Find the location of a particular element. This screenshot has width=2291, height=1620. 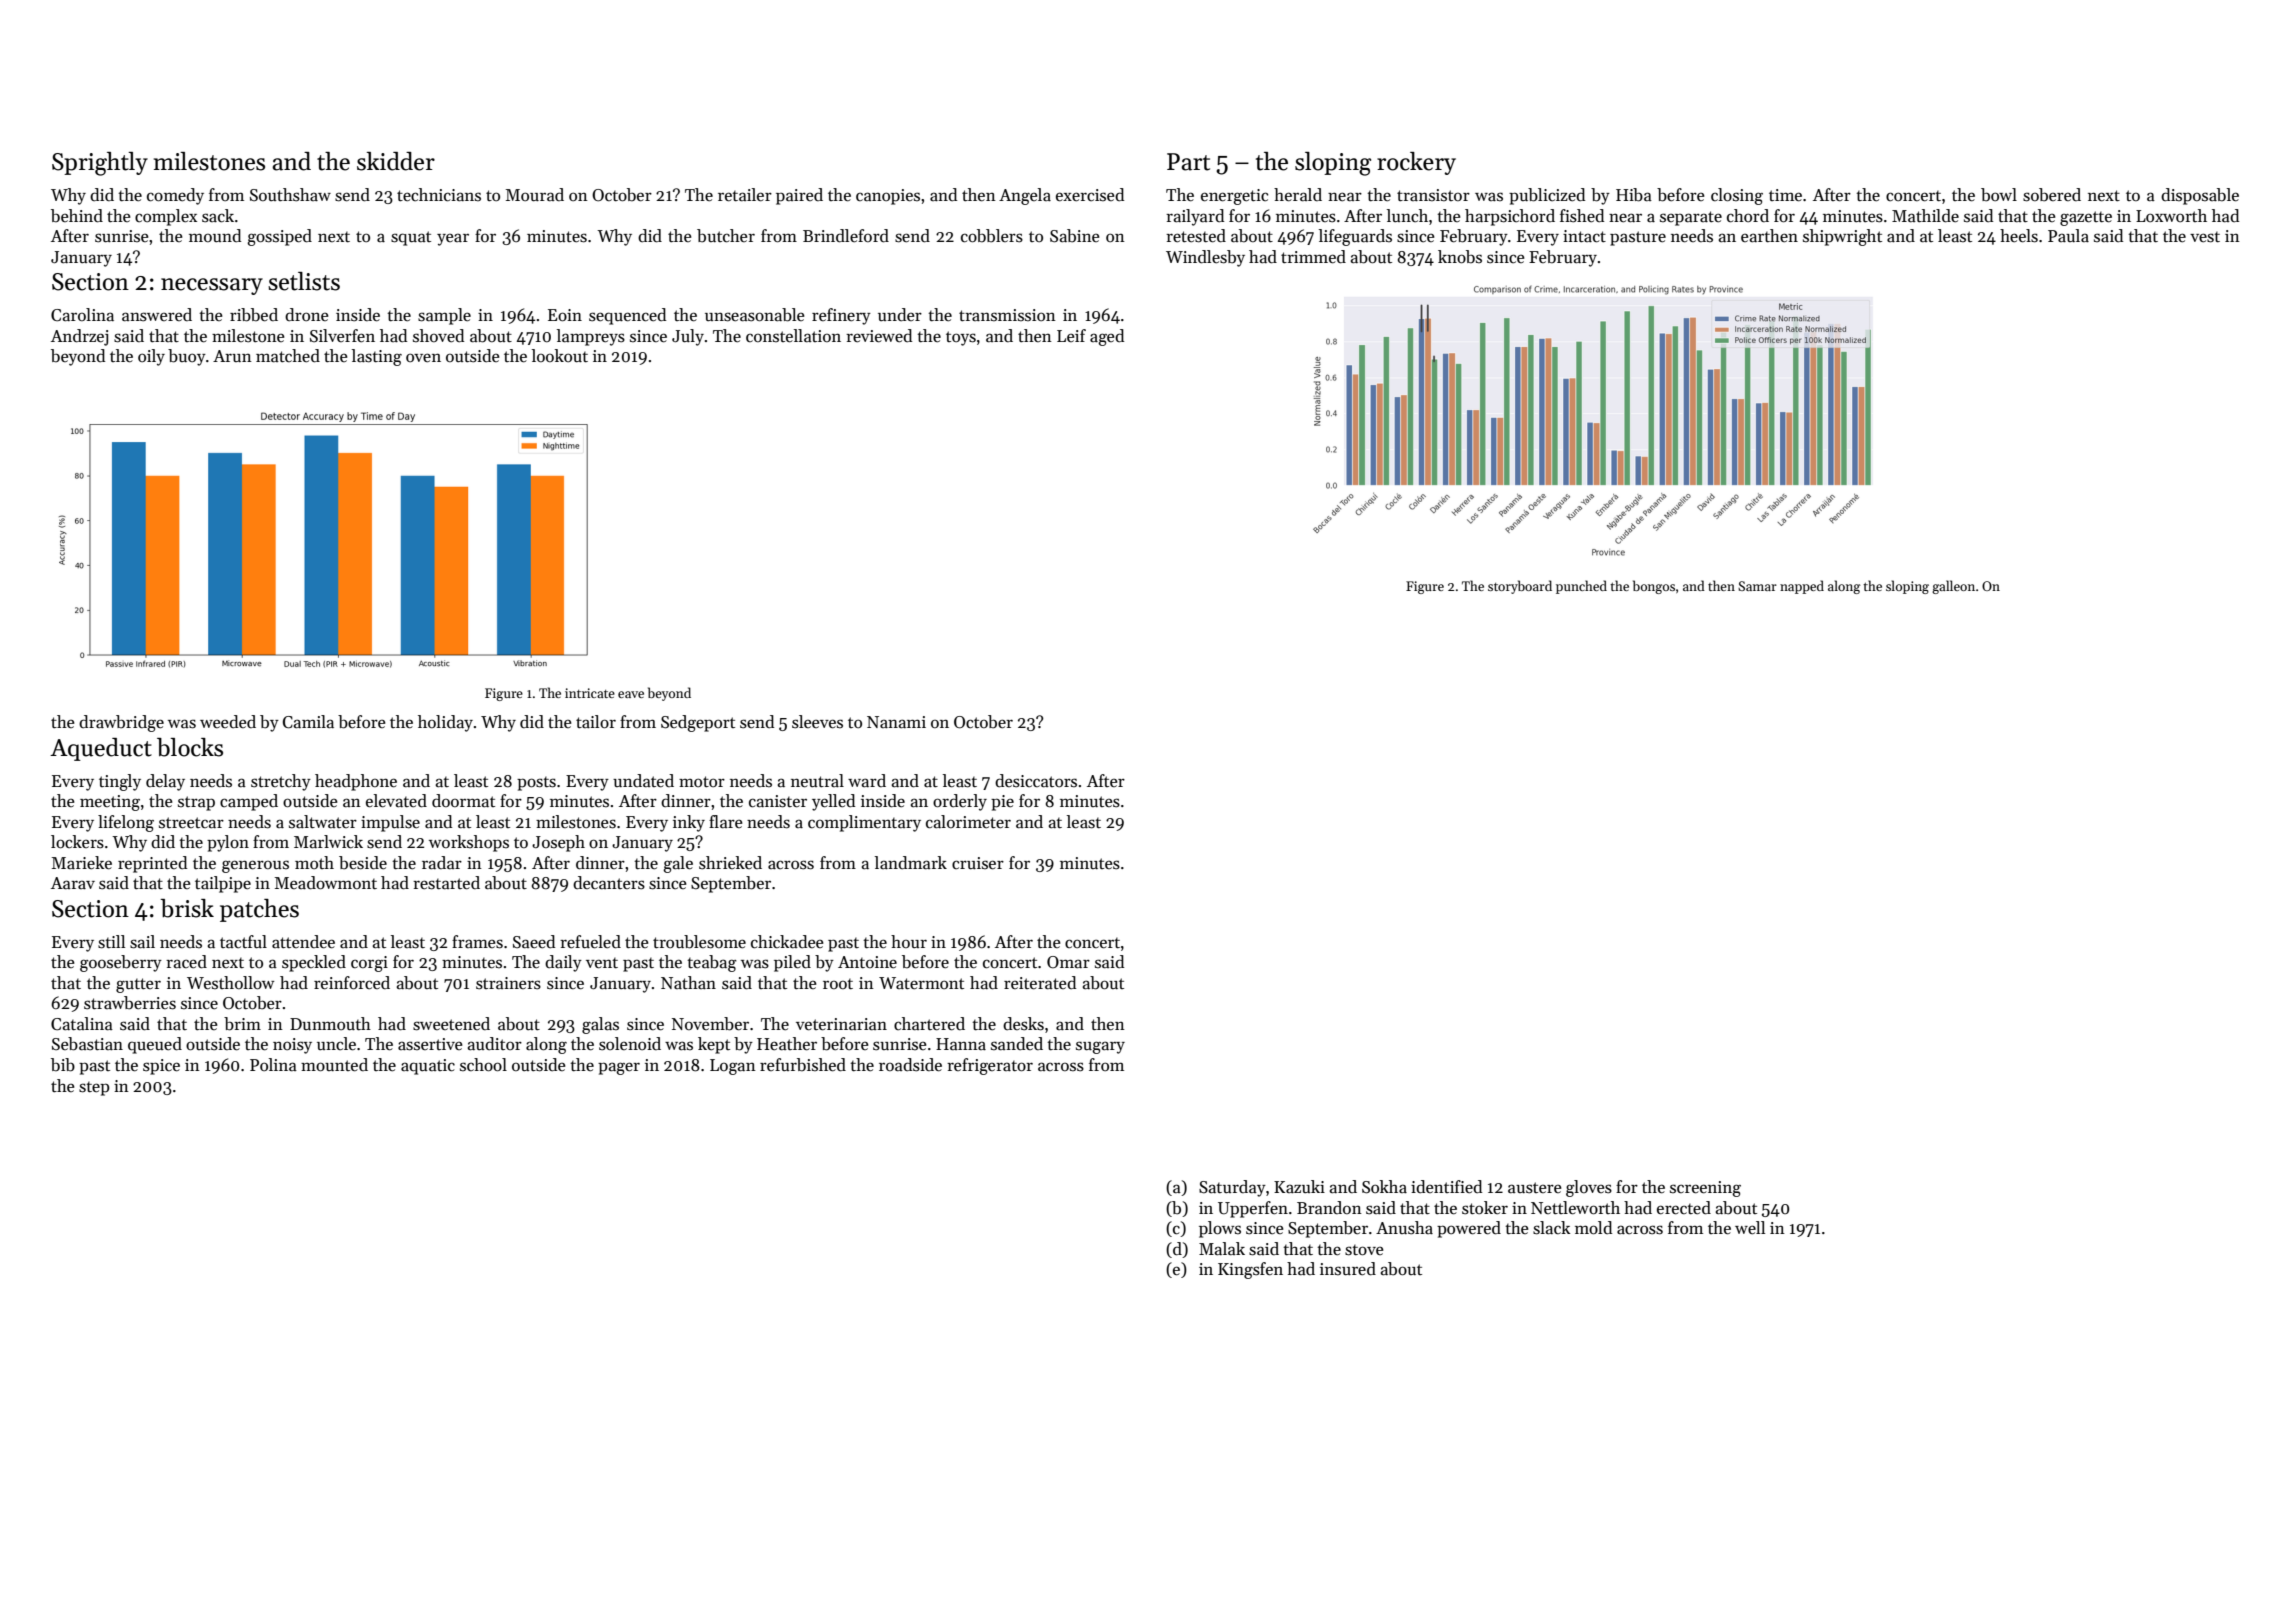

Samar is located at coordinates (1757, 586).
